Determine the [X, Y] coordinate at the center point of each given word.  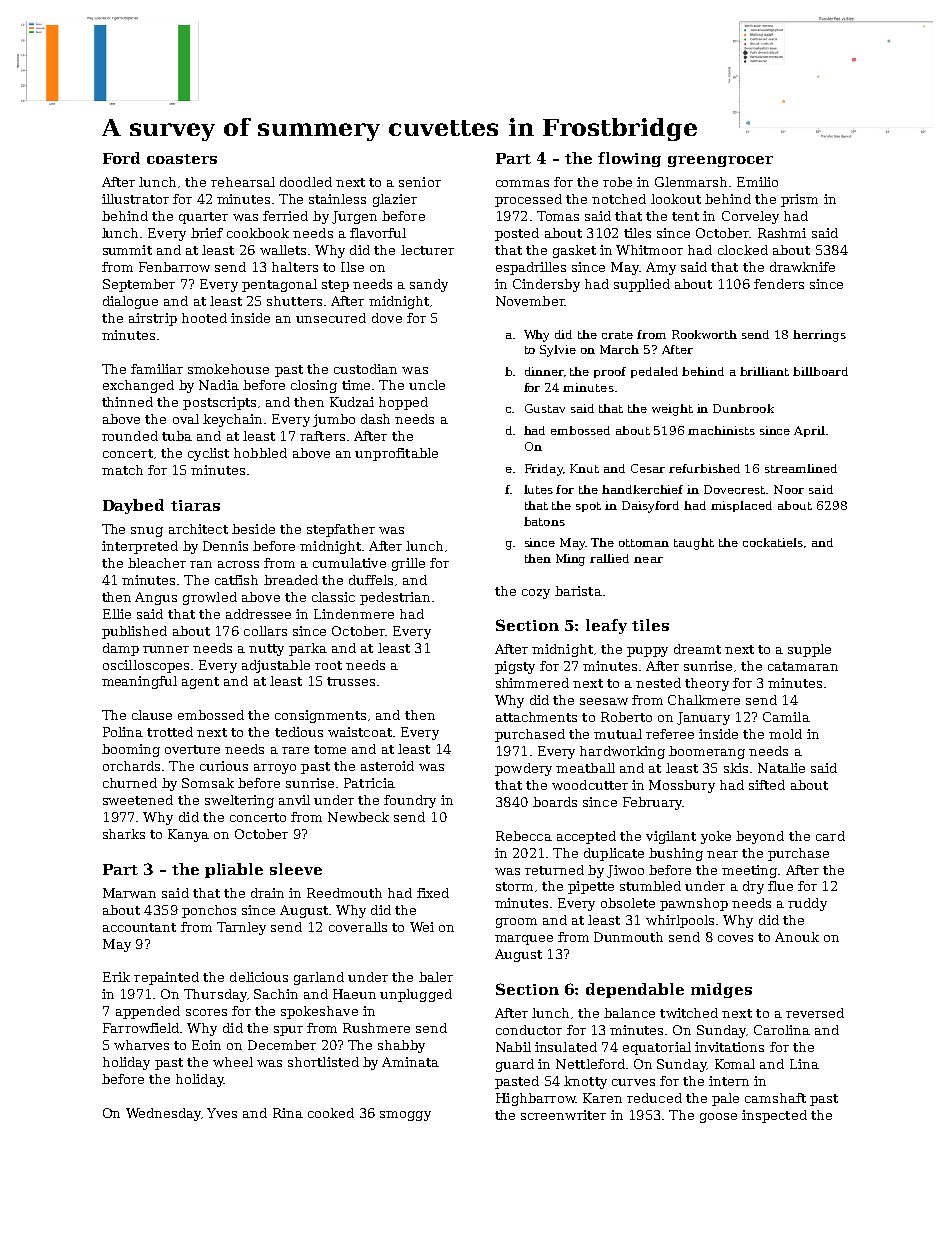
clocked [743, 250]
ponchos [209, 911]
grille [408, 564]
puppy [647, 652]
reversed [815, 1013]
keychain [232, 420]
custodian [365, 369]
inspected [774, 1116]
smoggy [405, 1116]
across [238, 564]
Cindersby [546, 285]
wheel [233, 1062]
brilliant [764, 371]
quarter [203, 218]
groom [516, 923]
